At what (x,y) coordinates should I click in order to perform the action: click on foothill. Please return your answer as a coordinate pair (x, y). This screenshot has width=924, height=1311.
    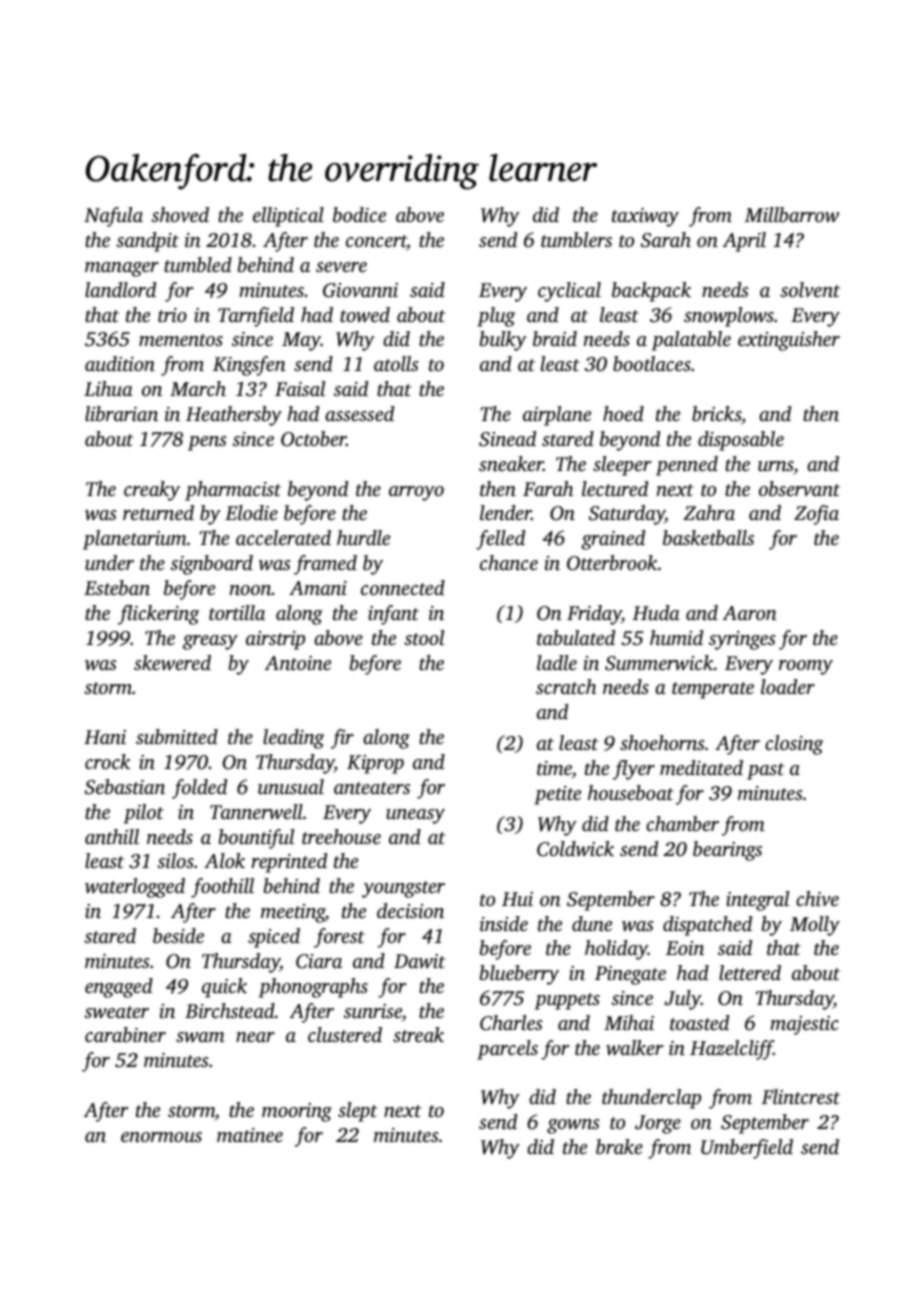
    Looking at the image, I should click on (222, 888).
